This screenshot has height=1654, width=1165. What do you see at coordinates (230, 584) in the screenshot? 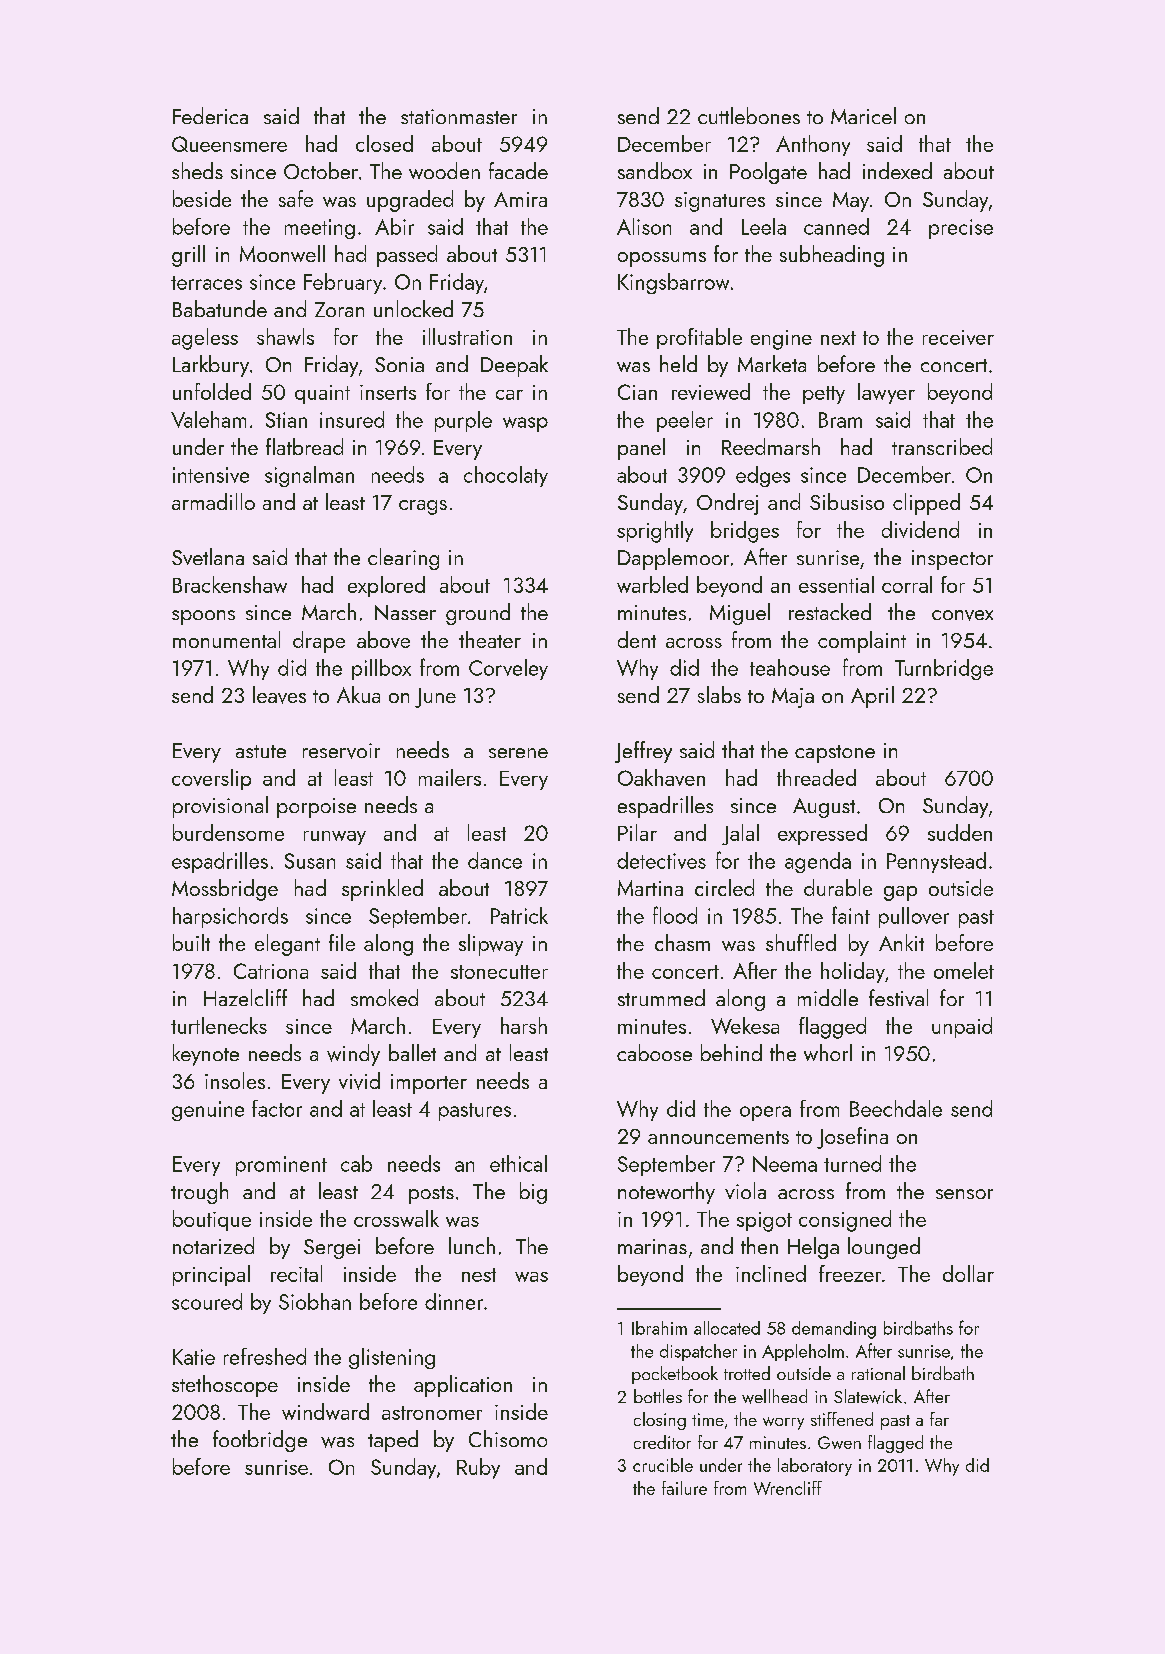
I see `Brackenshaw` at bounding box center [230, 584].
